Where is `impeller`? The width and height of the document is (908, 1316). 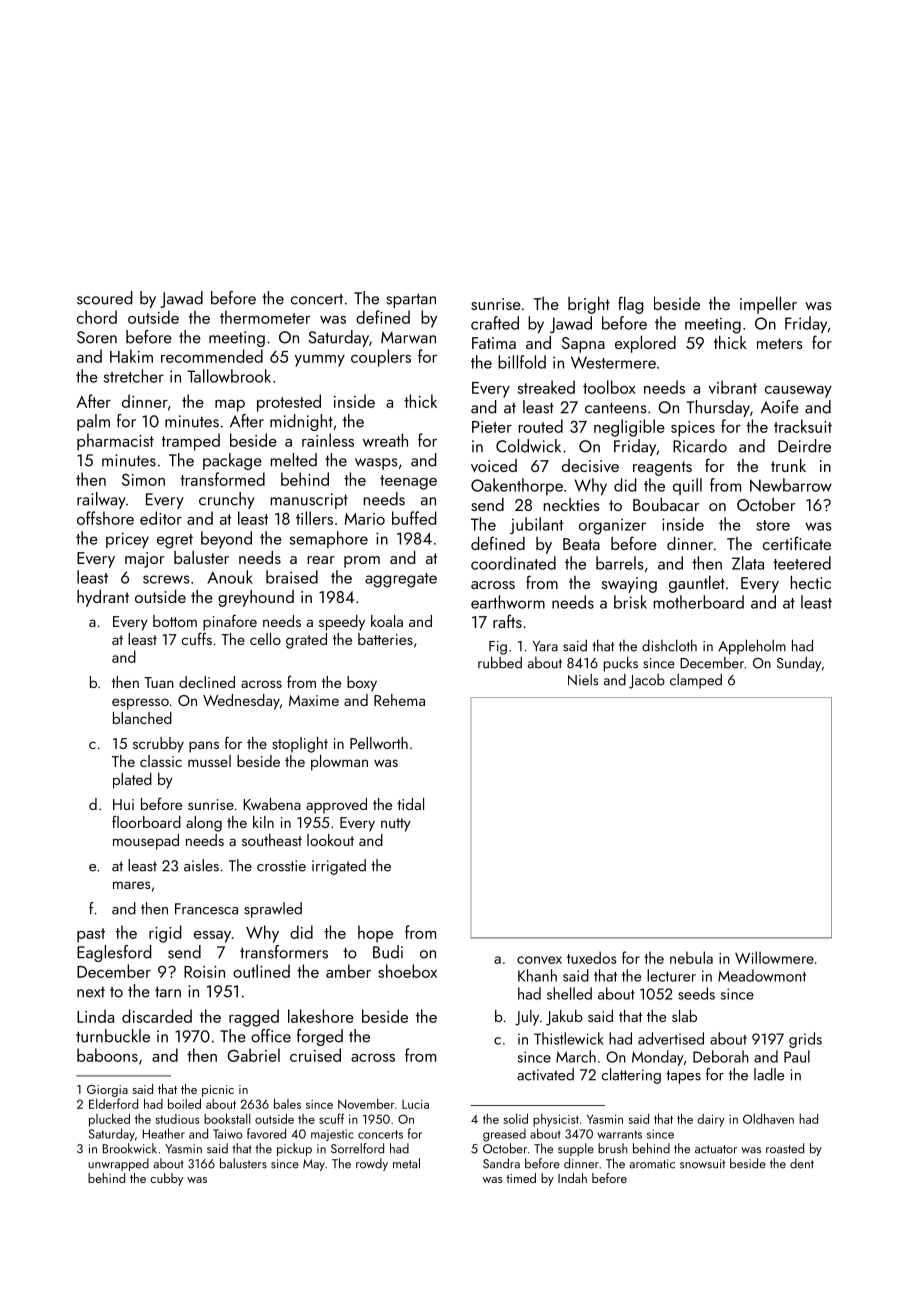 impeller is located at coordinates (768, 305).
